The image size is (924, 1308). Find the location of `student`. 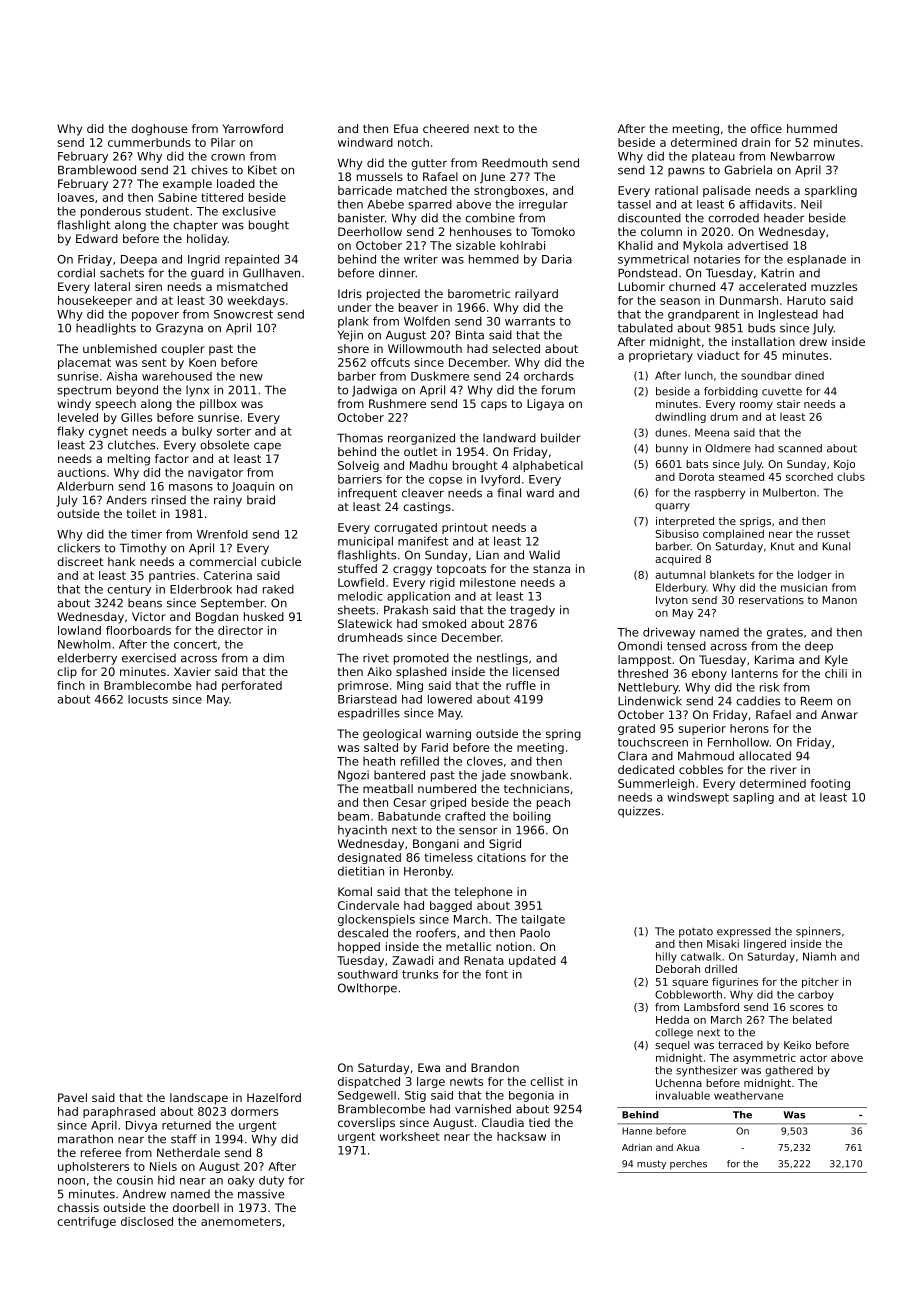

student is located at coordinates (167, 211).
